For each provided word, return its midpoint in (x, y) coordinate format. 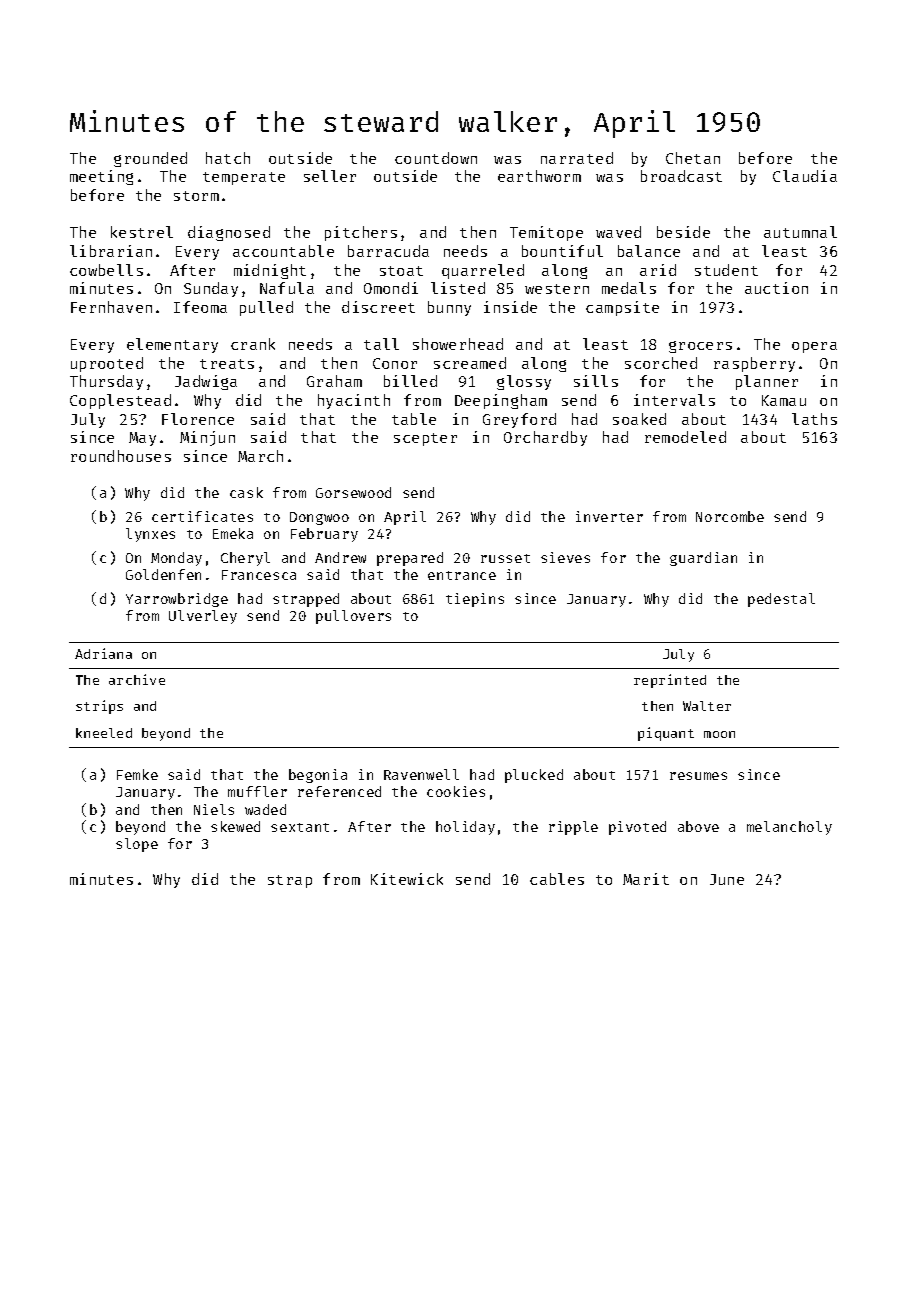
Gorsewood (353, 492)
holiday (465, 828)
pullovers (353, 617)
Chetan (693, 158)
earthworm (539, 176)
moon (719, 734)
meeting (101, 177)
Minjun (207, 438)
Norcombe (730, 516)
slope (137, 845)
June (727, 879)
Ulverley (203, 617)
